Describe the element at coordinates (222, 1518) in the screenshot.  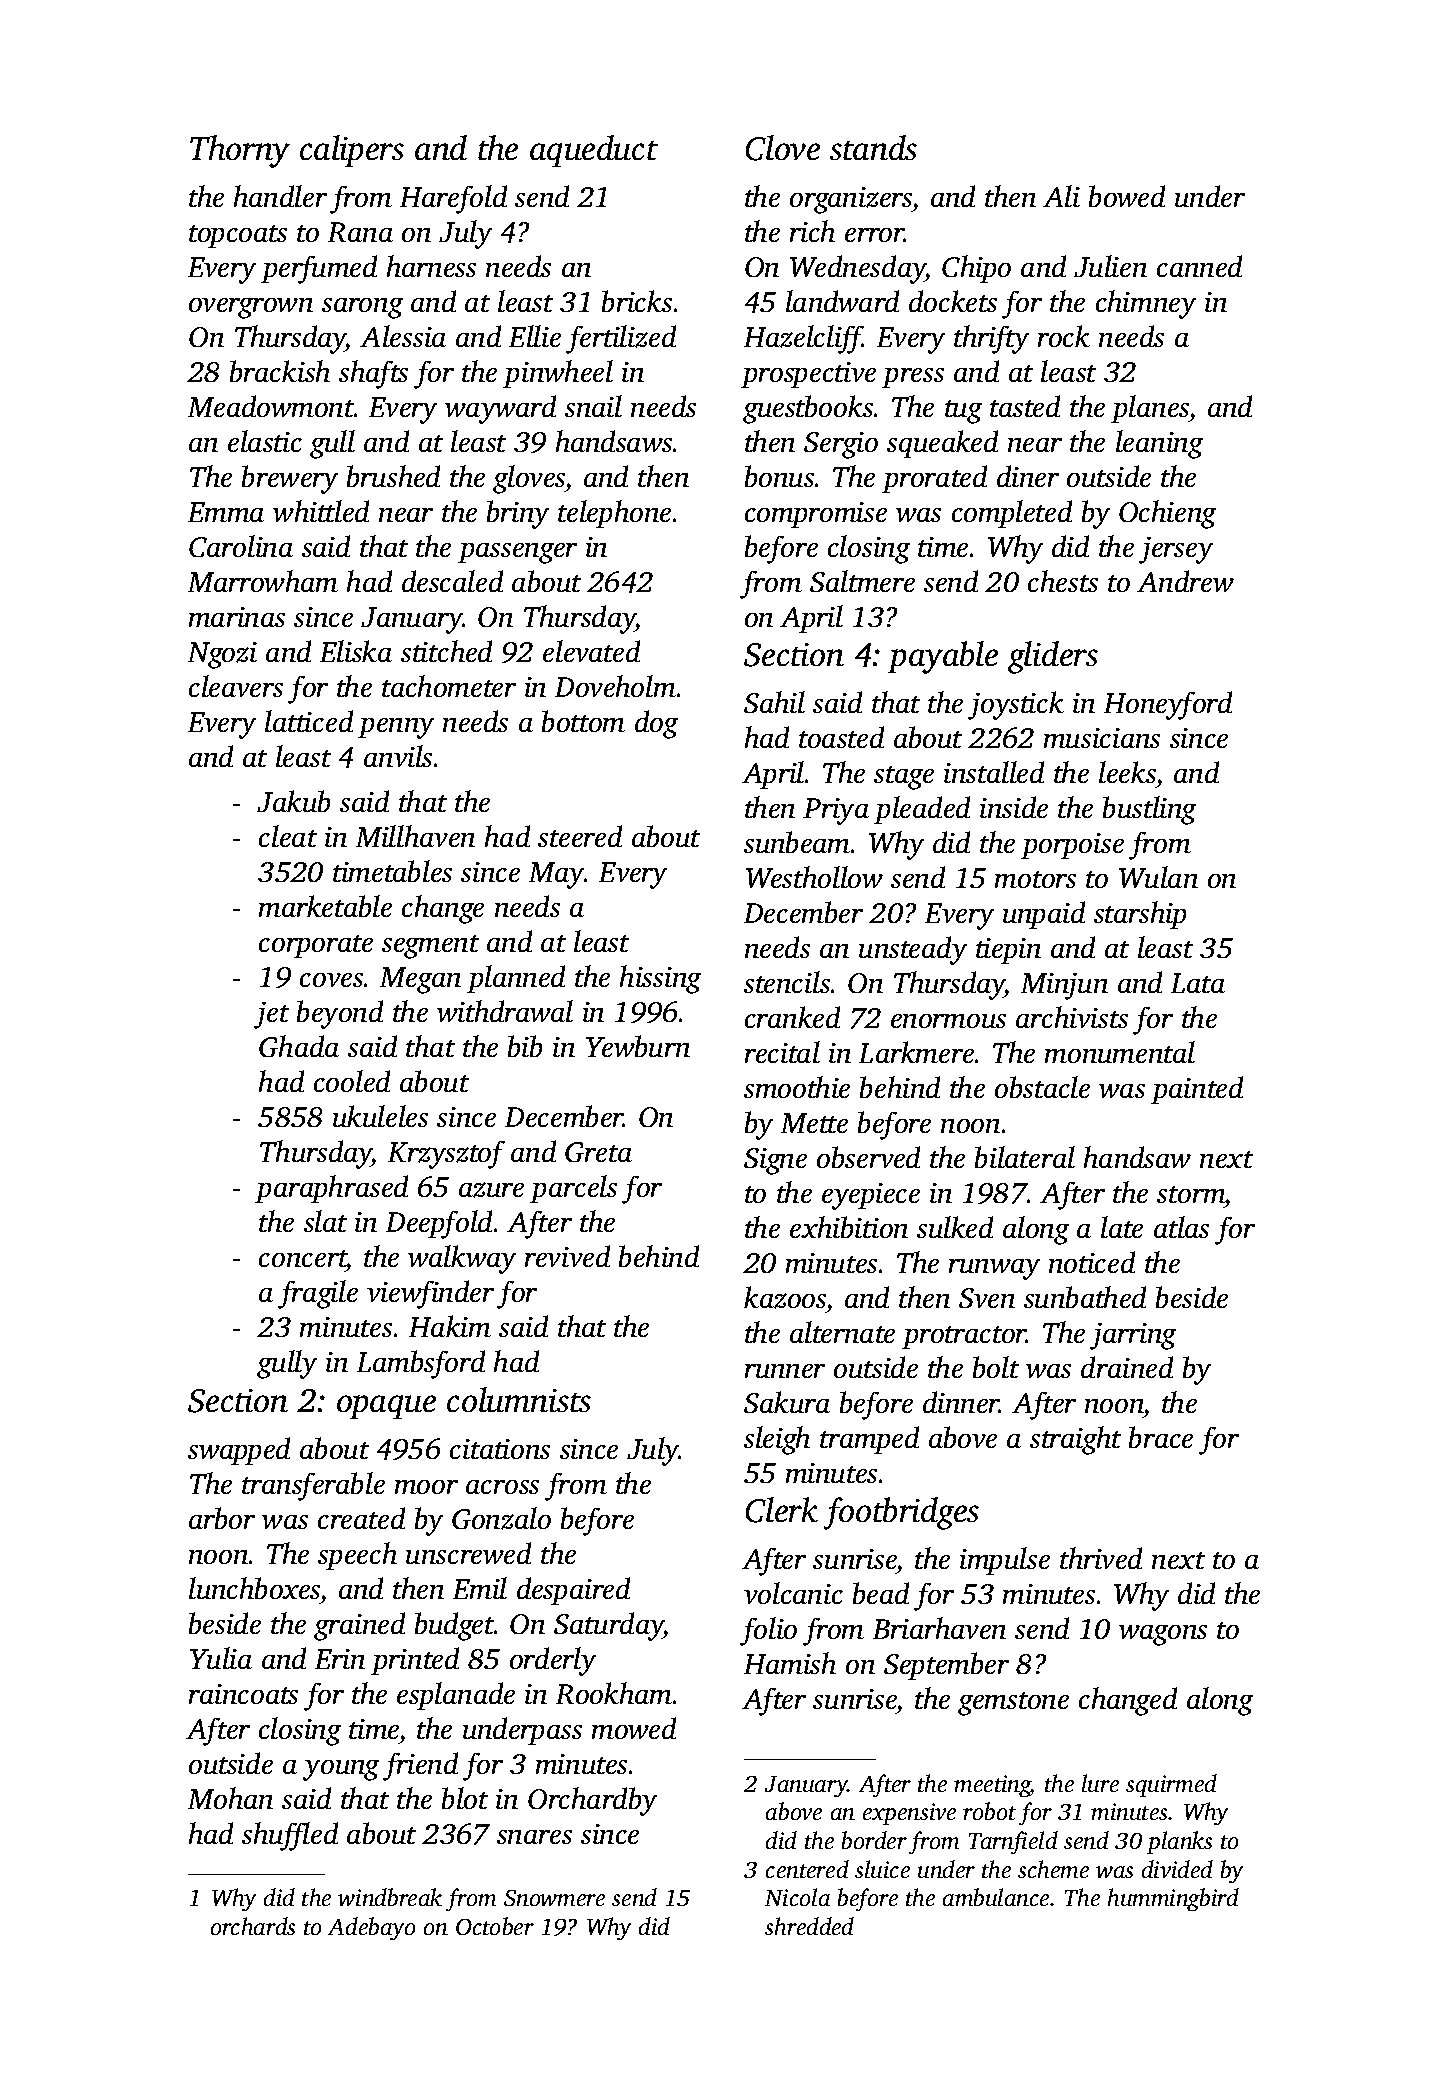
I see `arbor` at that location.
